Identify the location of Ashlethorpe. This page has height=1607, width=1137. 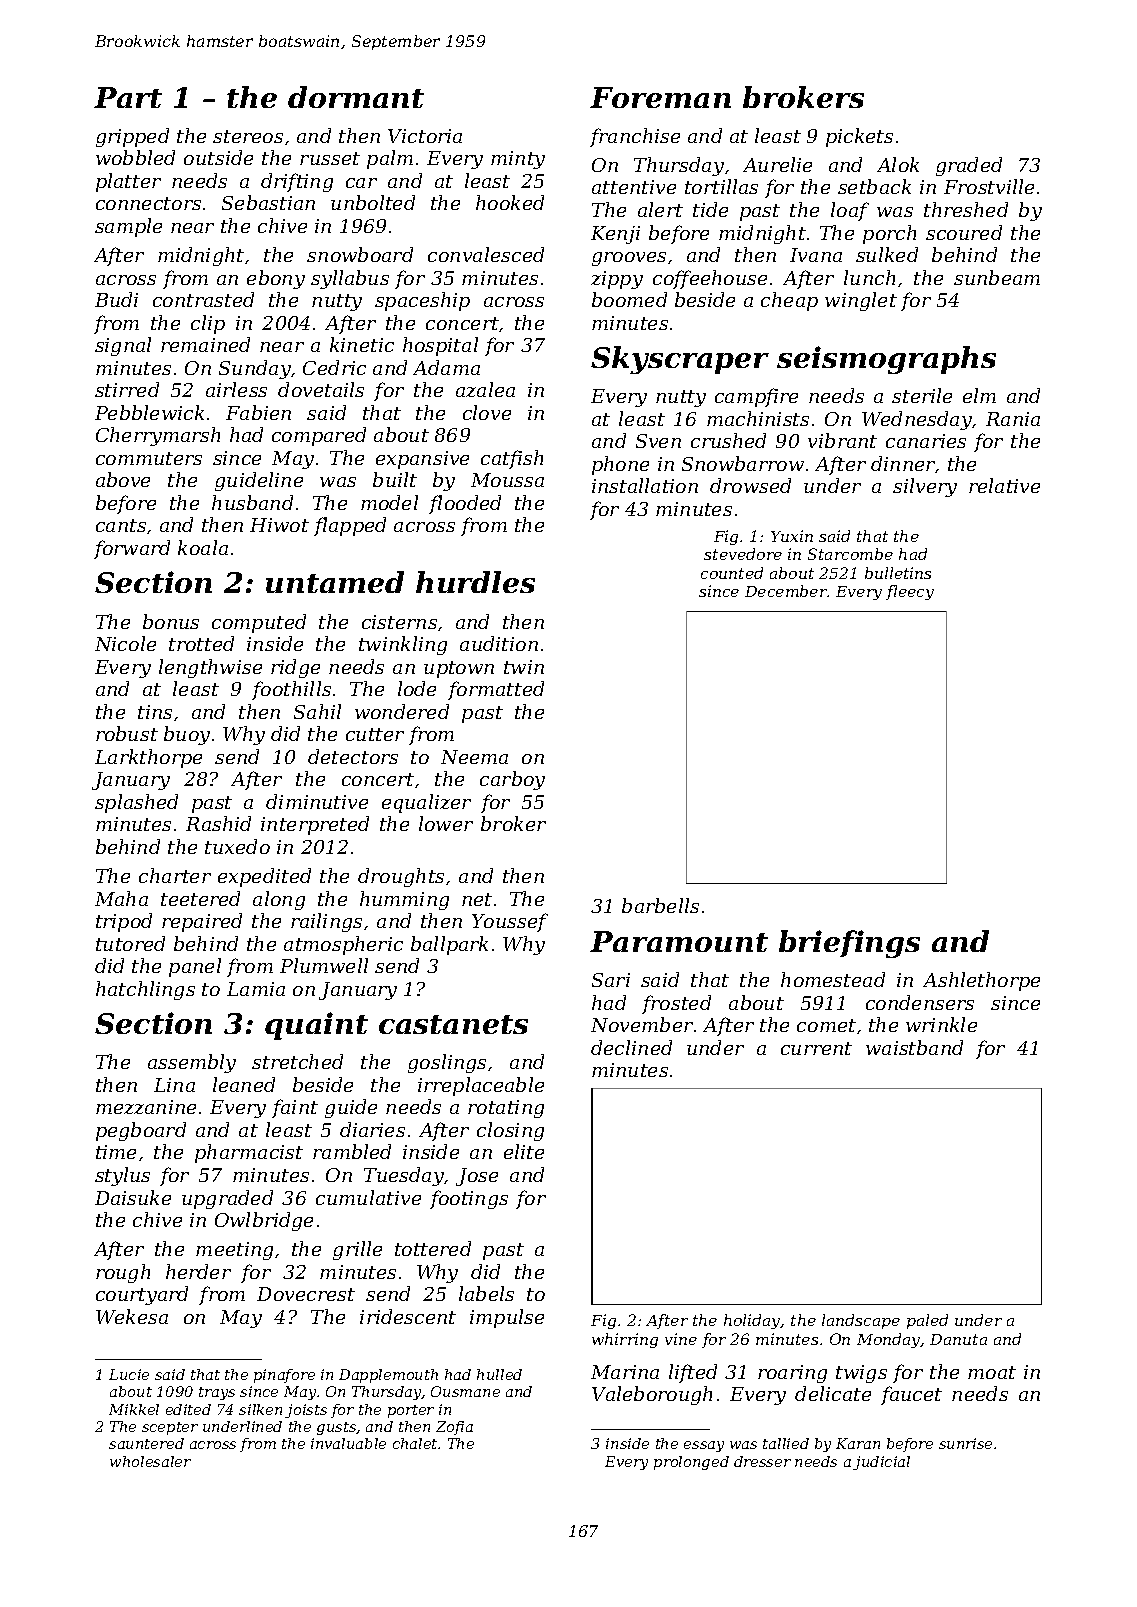
(981, 981).
